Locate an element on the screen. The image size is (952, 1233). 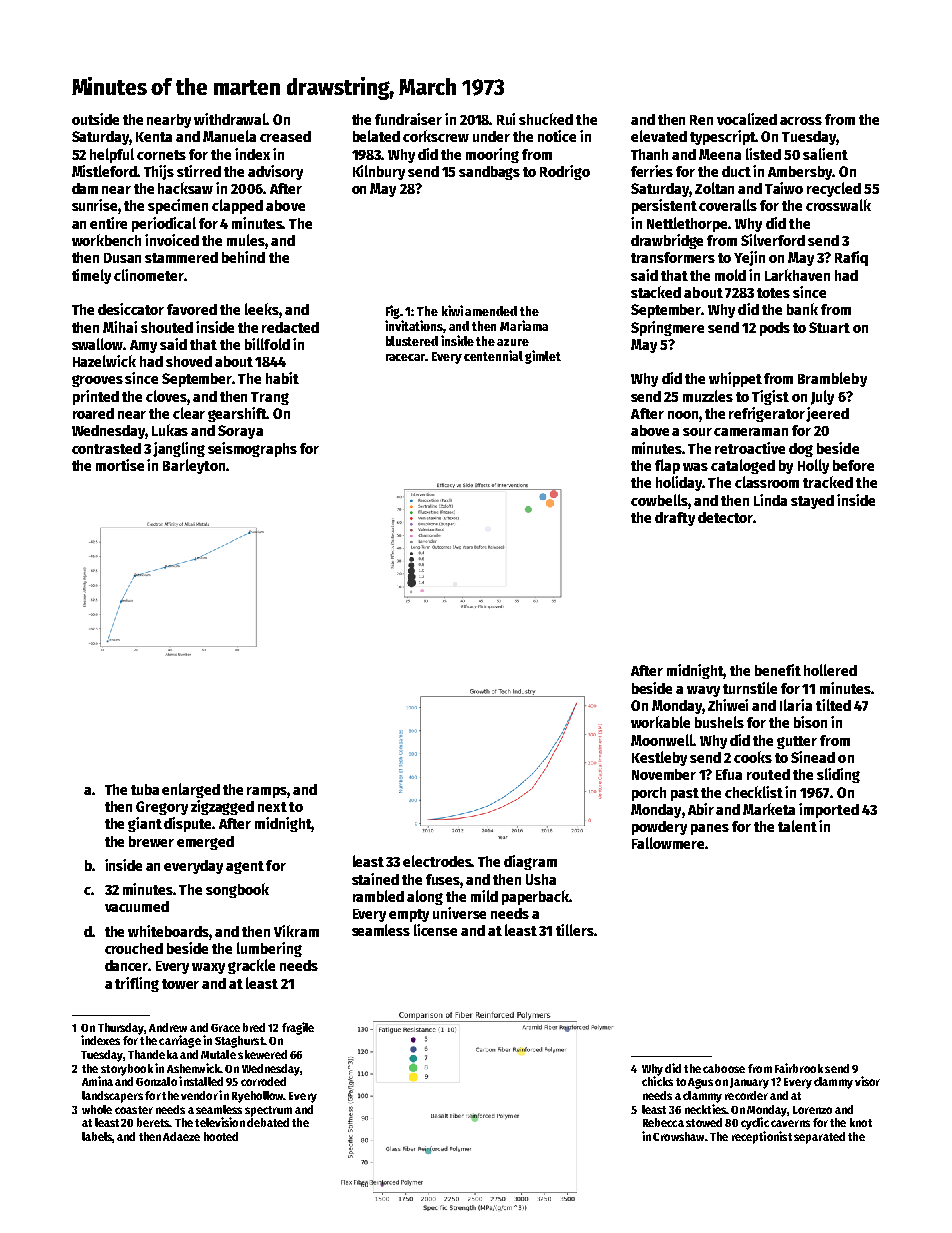
Andrew is located at coordinates (168, 1027).
